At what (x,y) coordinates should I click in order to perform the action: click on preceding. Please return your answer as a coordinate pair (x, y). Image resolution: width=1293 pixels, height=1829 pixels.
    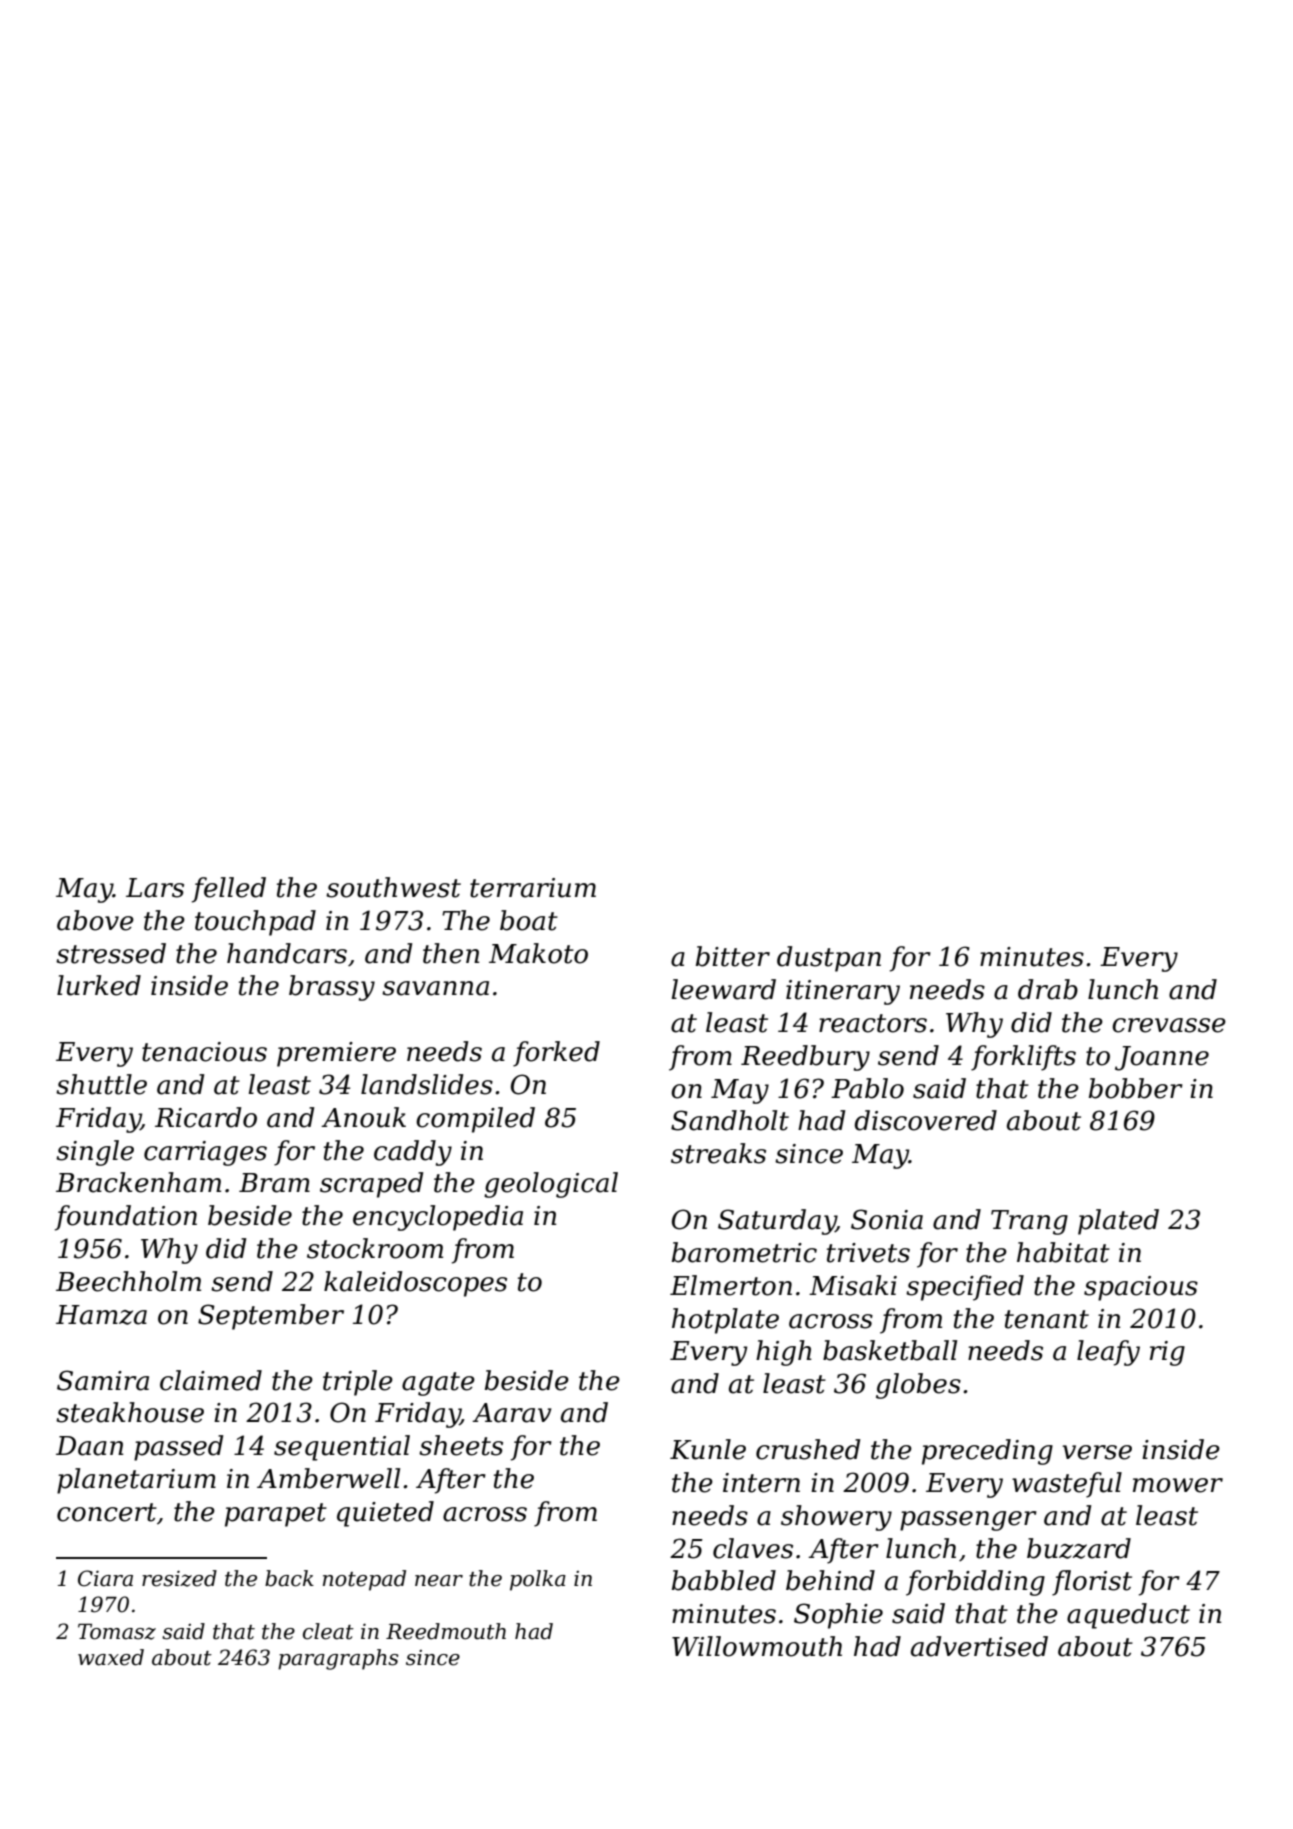
    Looking at the image, I should click on (987, 1452).
